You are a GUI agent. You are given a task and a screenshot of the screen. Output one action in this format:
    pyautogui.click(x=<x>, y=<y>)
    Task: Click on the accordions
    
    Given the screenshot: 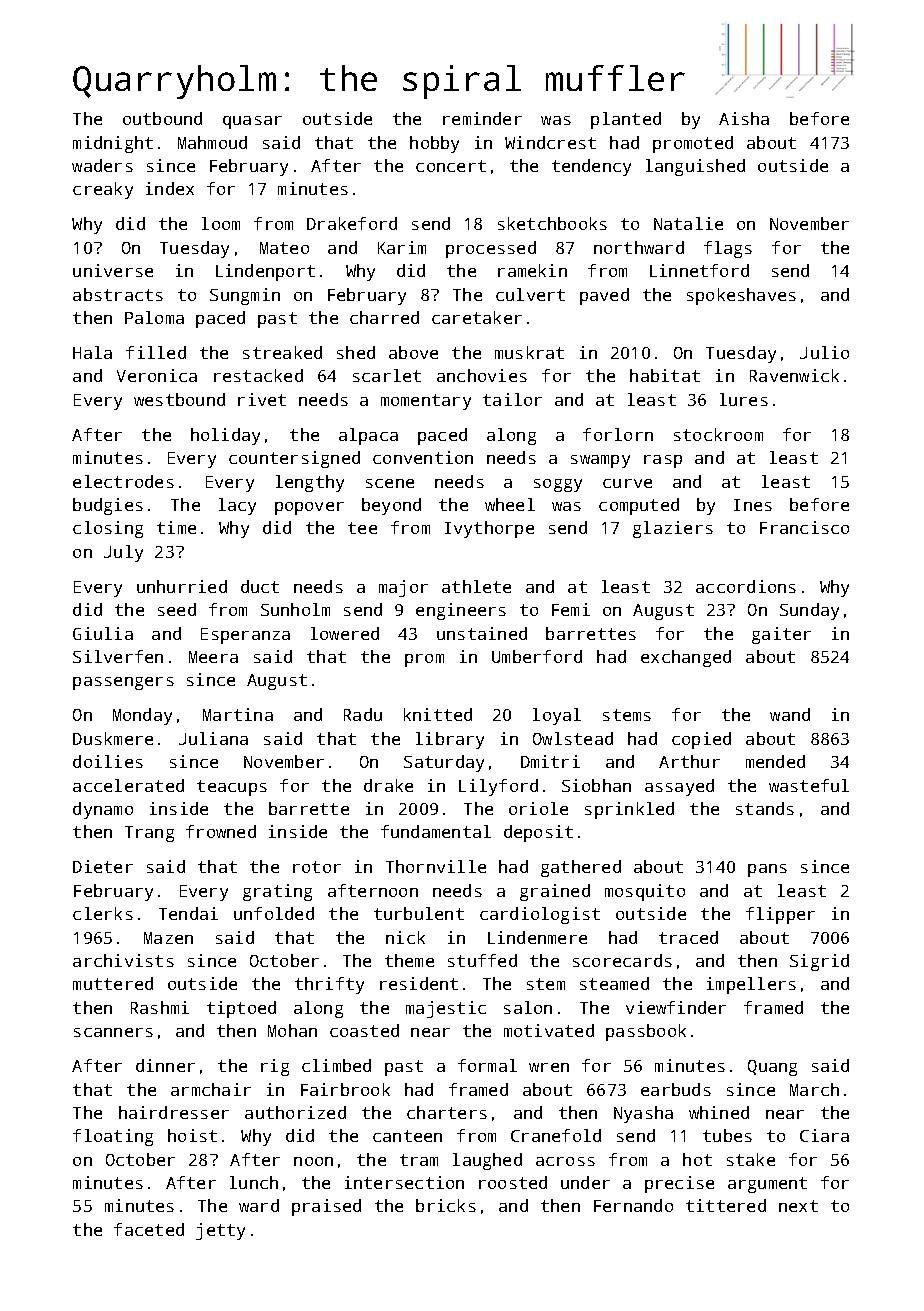 What is the action you would take?
    pyautogui.click(x=746, y=586)
